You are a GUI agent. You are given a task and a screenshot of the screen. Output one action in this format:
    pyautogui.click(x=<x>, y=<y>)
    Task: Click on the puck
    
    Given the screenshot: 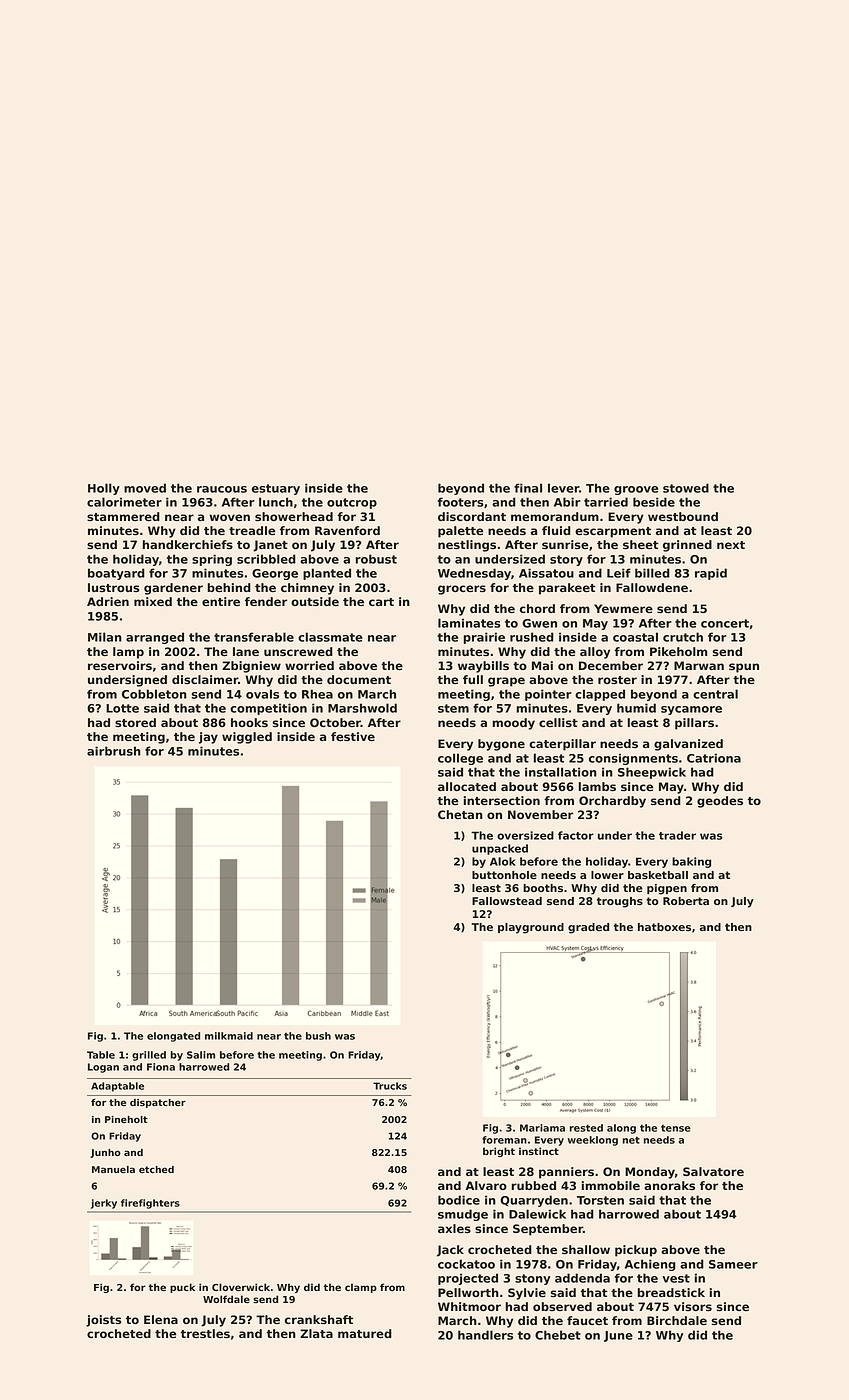 What is the action you would take?
    pyautogui.click(x=182, y=1288)
